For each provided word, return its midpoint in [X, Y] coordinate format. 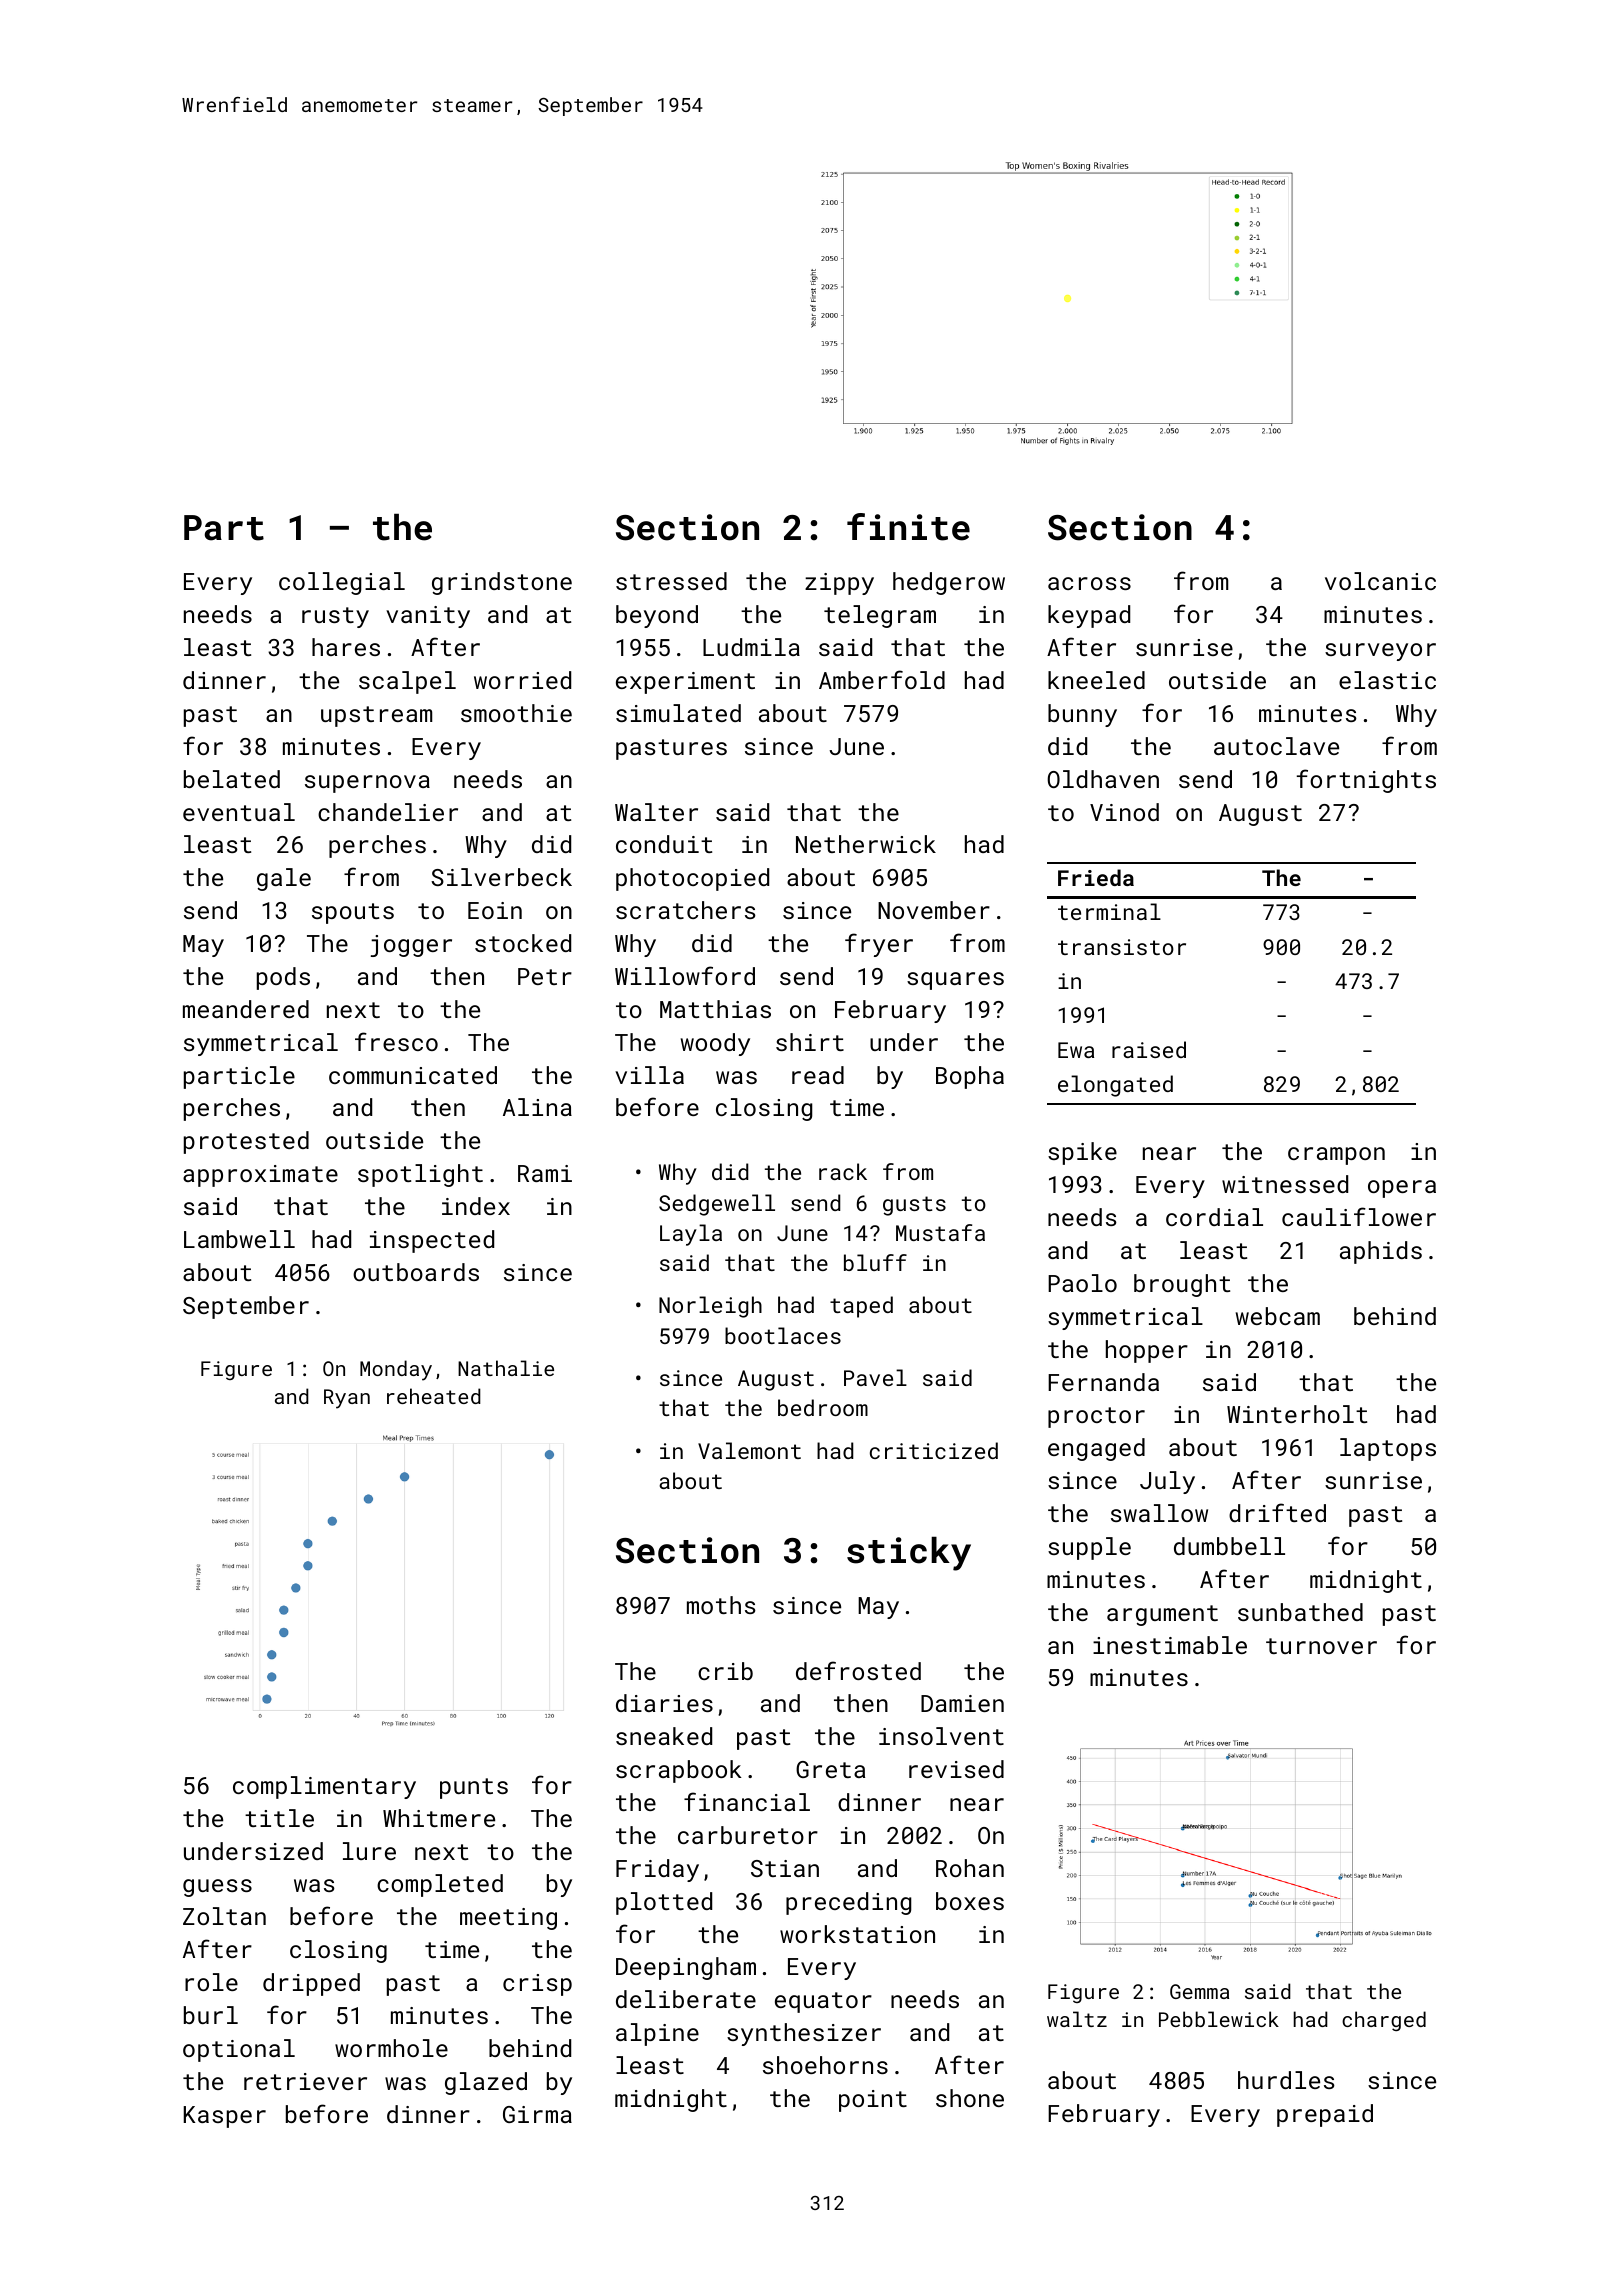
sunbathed [1300, 1612]
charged [1384, 2021]
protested [246, 1142]
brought [1182, 1285]
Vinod [1124, 812]
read [818, 1075]
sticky [909, 1554]
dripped [311, 1984]
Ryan [347, 1399]
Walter [656, 812]
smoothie [516, 713]
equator [823, 2002]
